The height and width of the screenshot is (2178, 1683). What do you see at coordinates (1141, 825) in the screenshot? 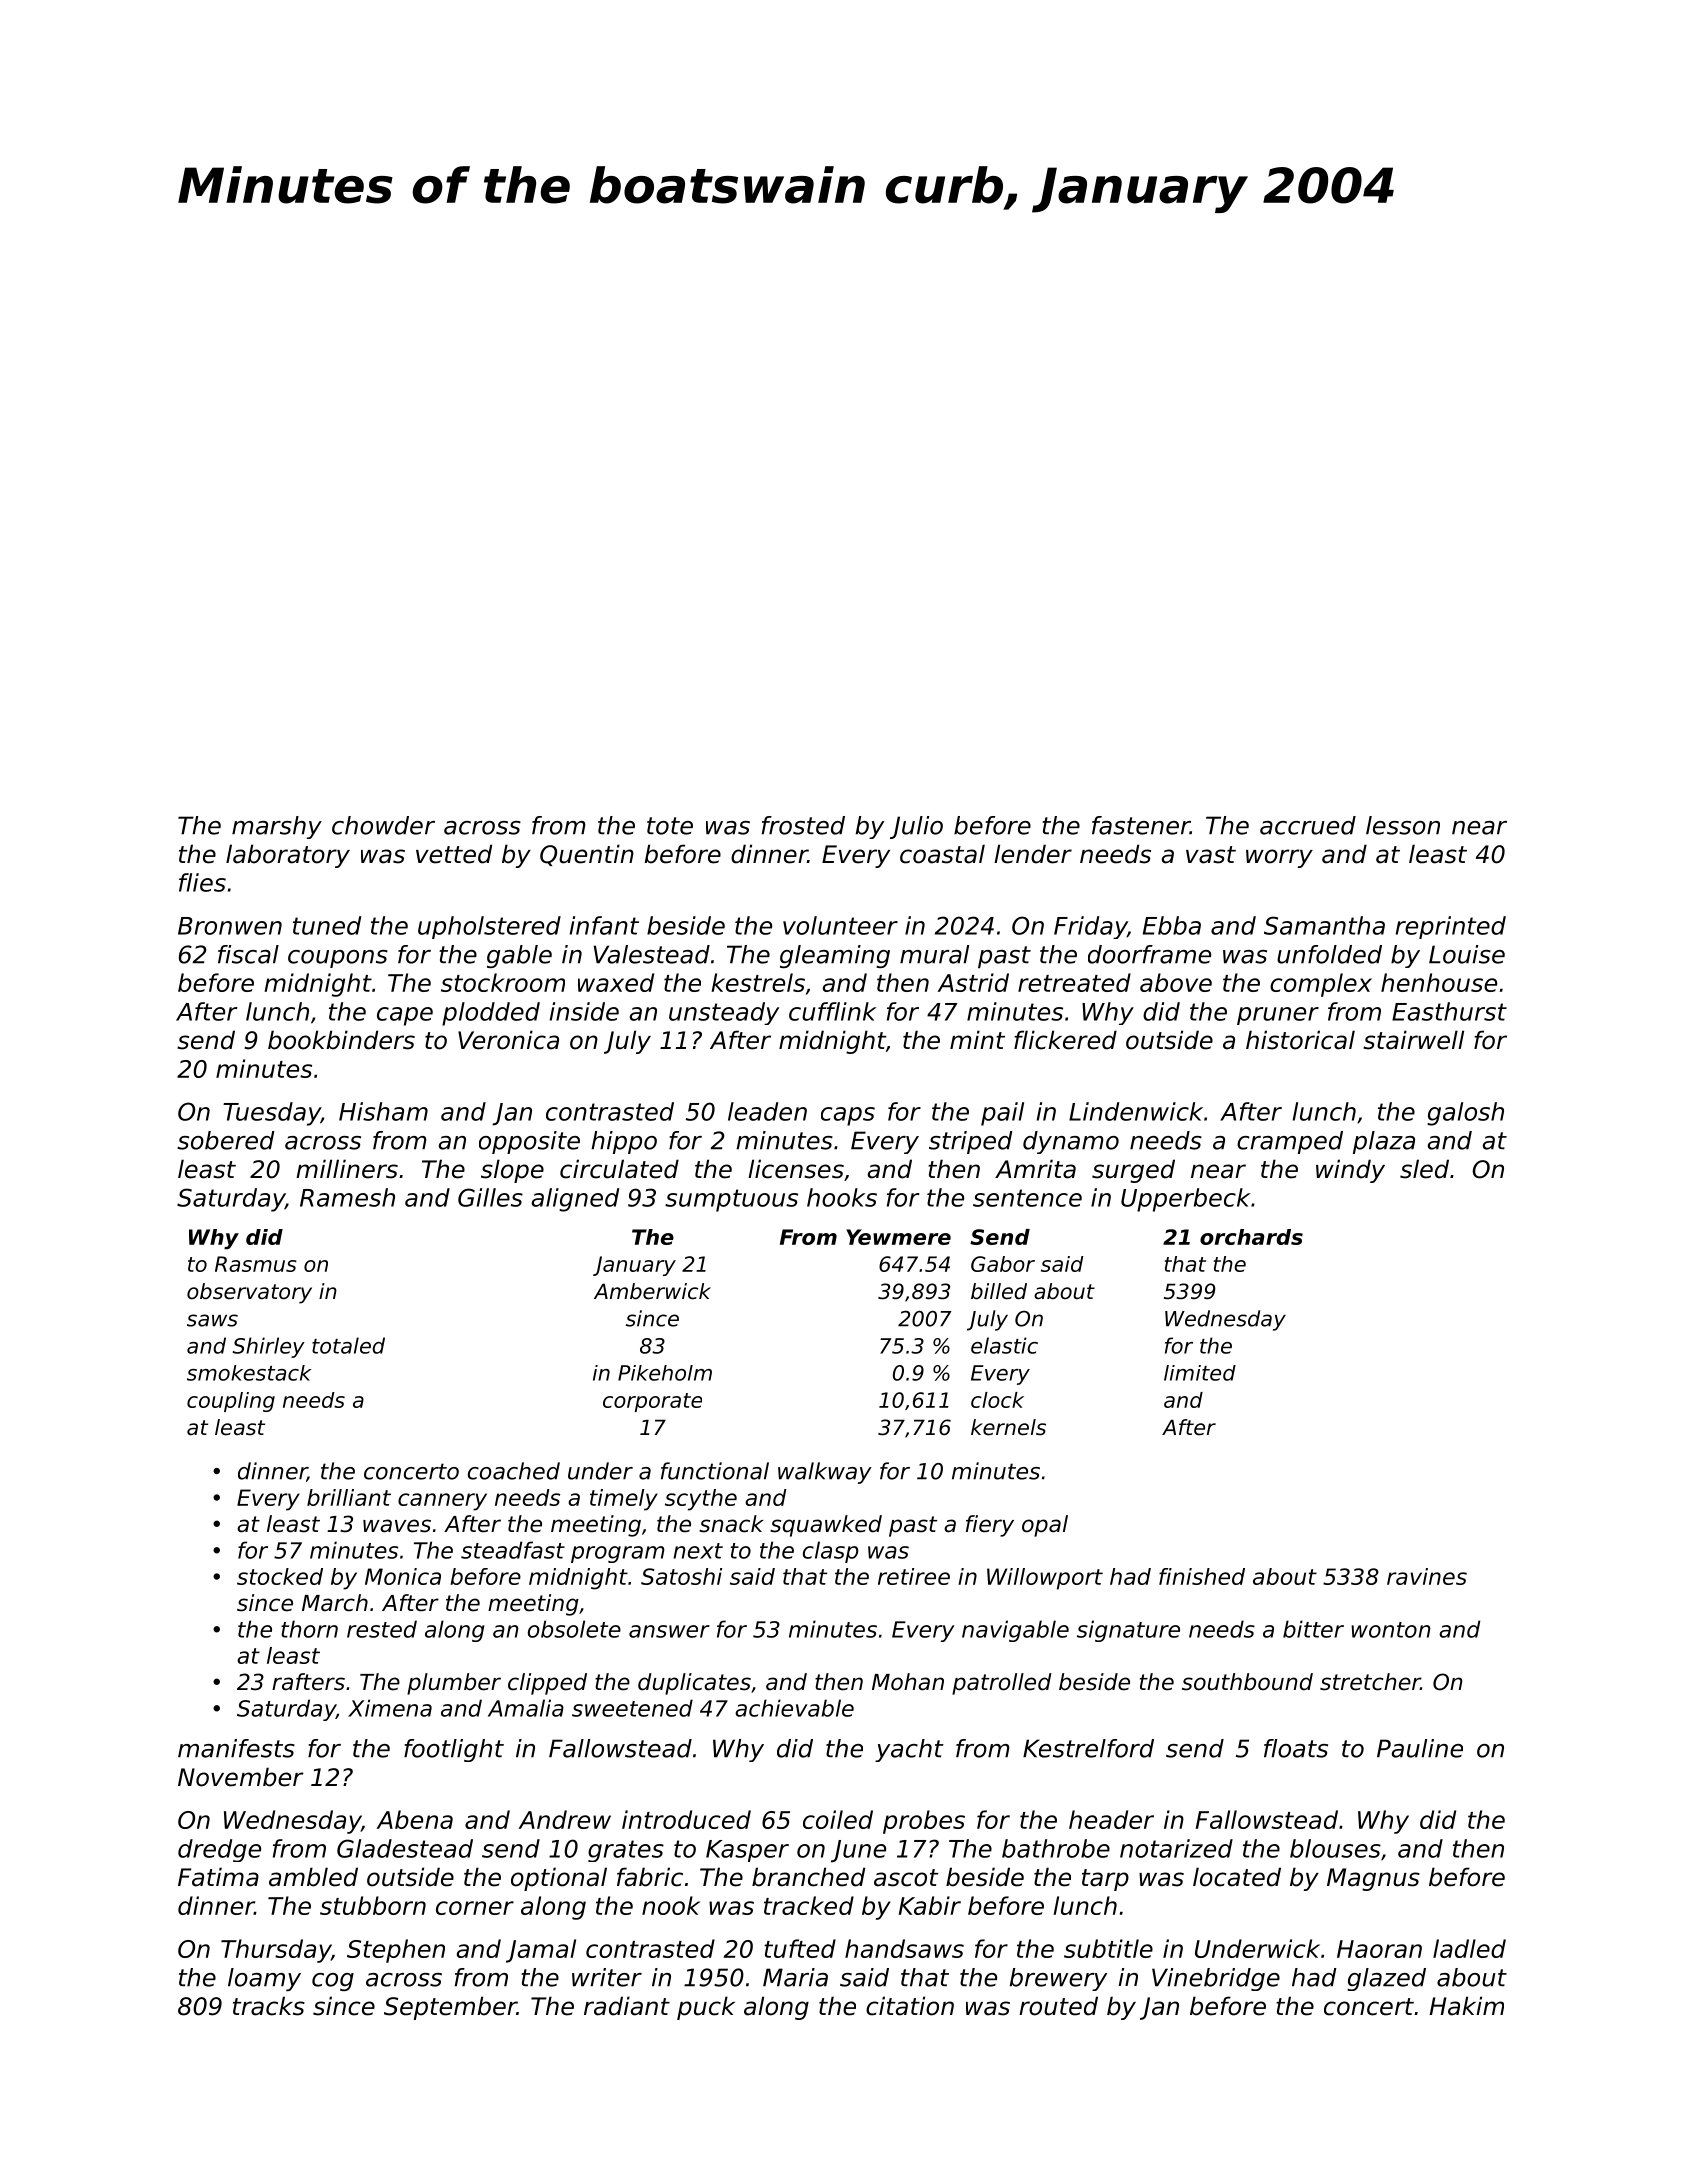
I see `fastener` at bounding box center [1141, 825].
